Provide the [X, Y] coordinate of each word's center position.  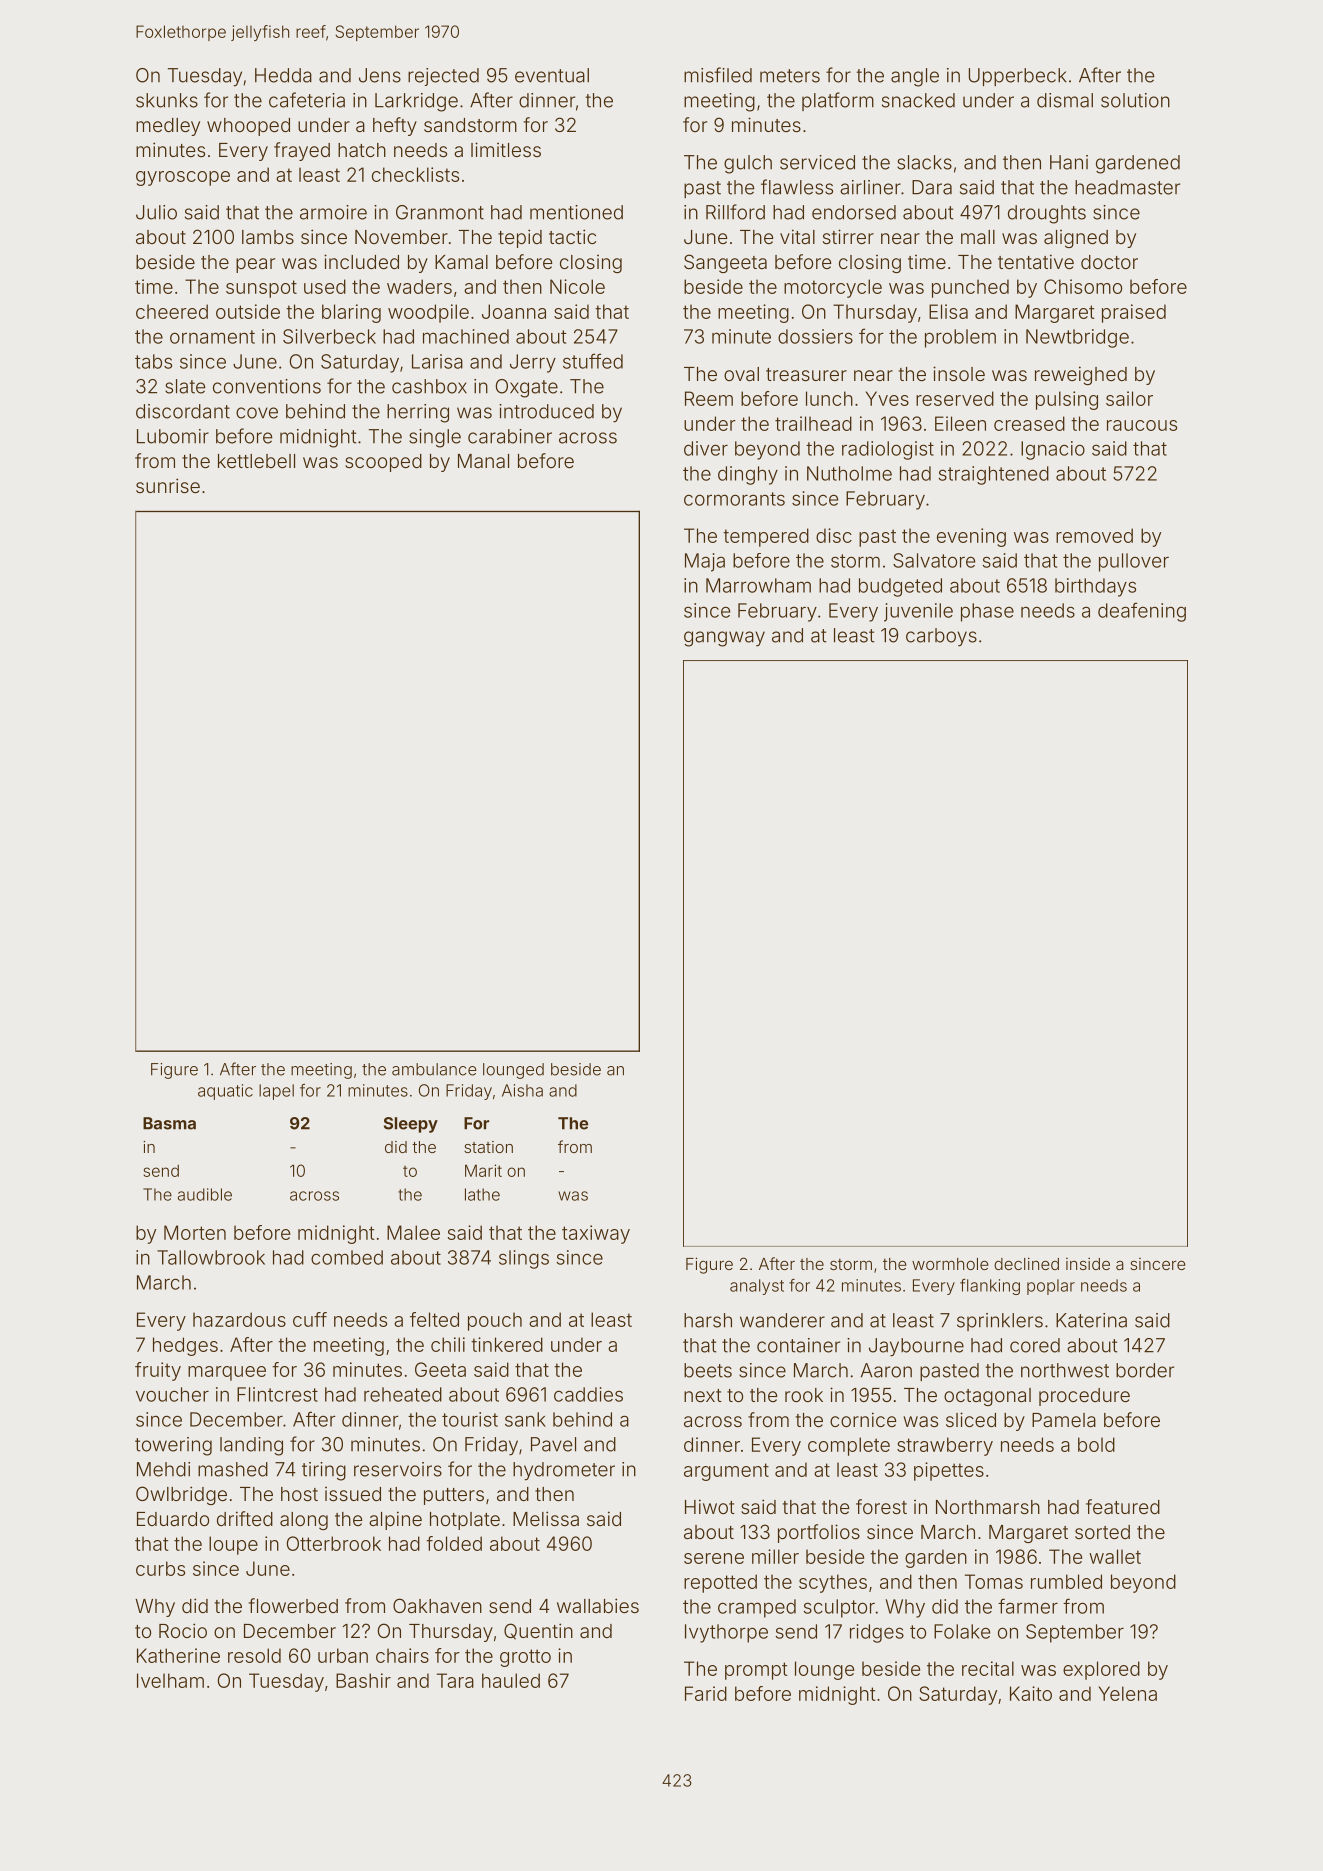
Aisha [522, 1090]
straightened [994, 475]
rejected [443, 77]
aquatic [225, 1092]
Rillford [735, 212]
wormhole [950, 1264]
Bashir [363, 1680]
